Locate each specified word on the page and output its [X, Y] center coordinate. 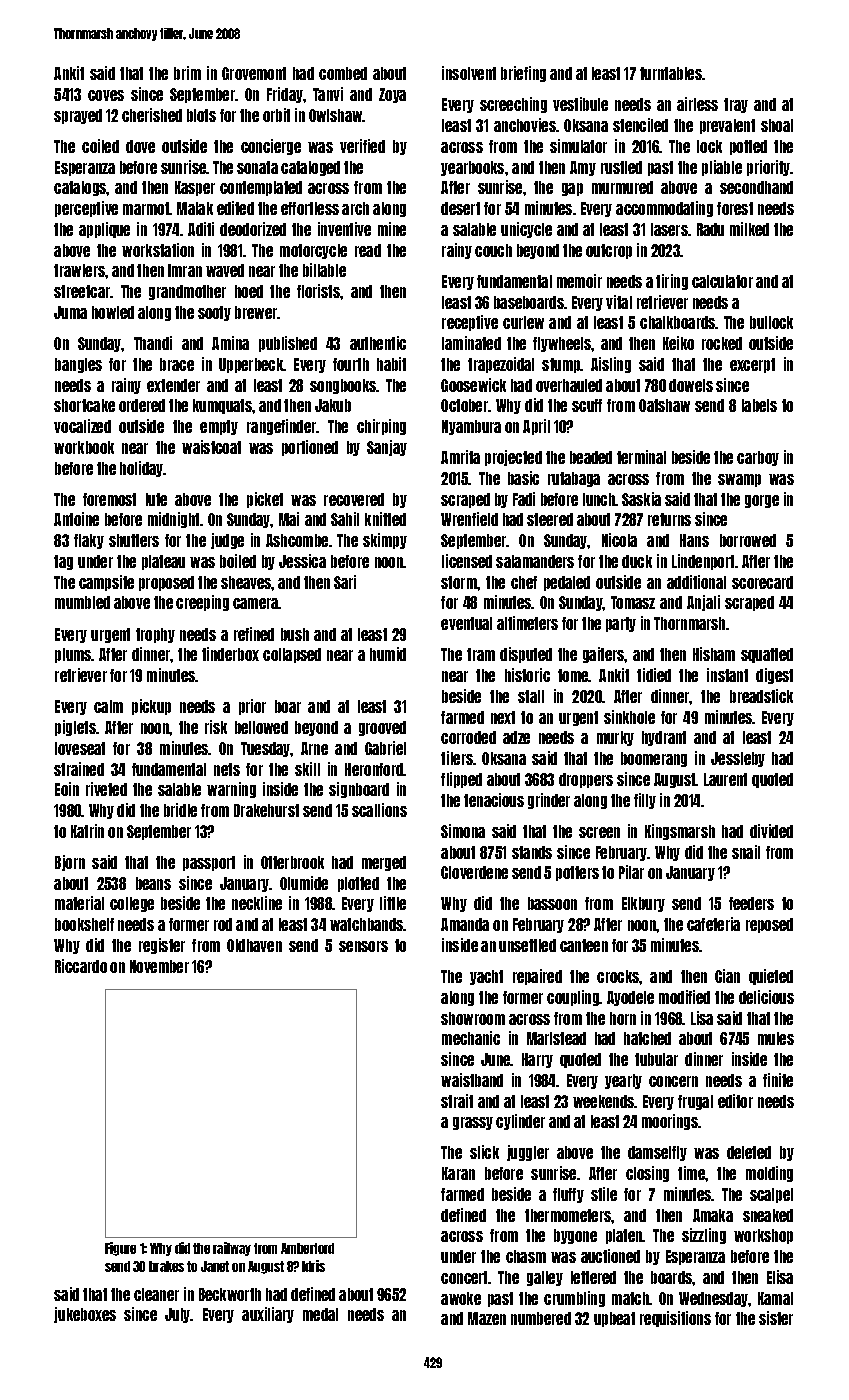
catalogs [80, 188]
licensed [467, 561]
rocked [722, 343]
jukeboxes [85, 1315]
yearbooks [472, 168]
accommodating [664, 209]
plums [73, 655]
